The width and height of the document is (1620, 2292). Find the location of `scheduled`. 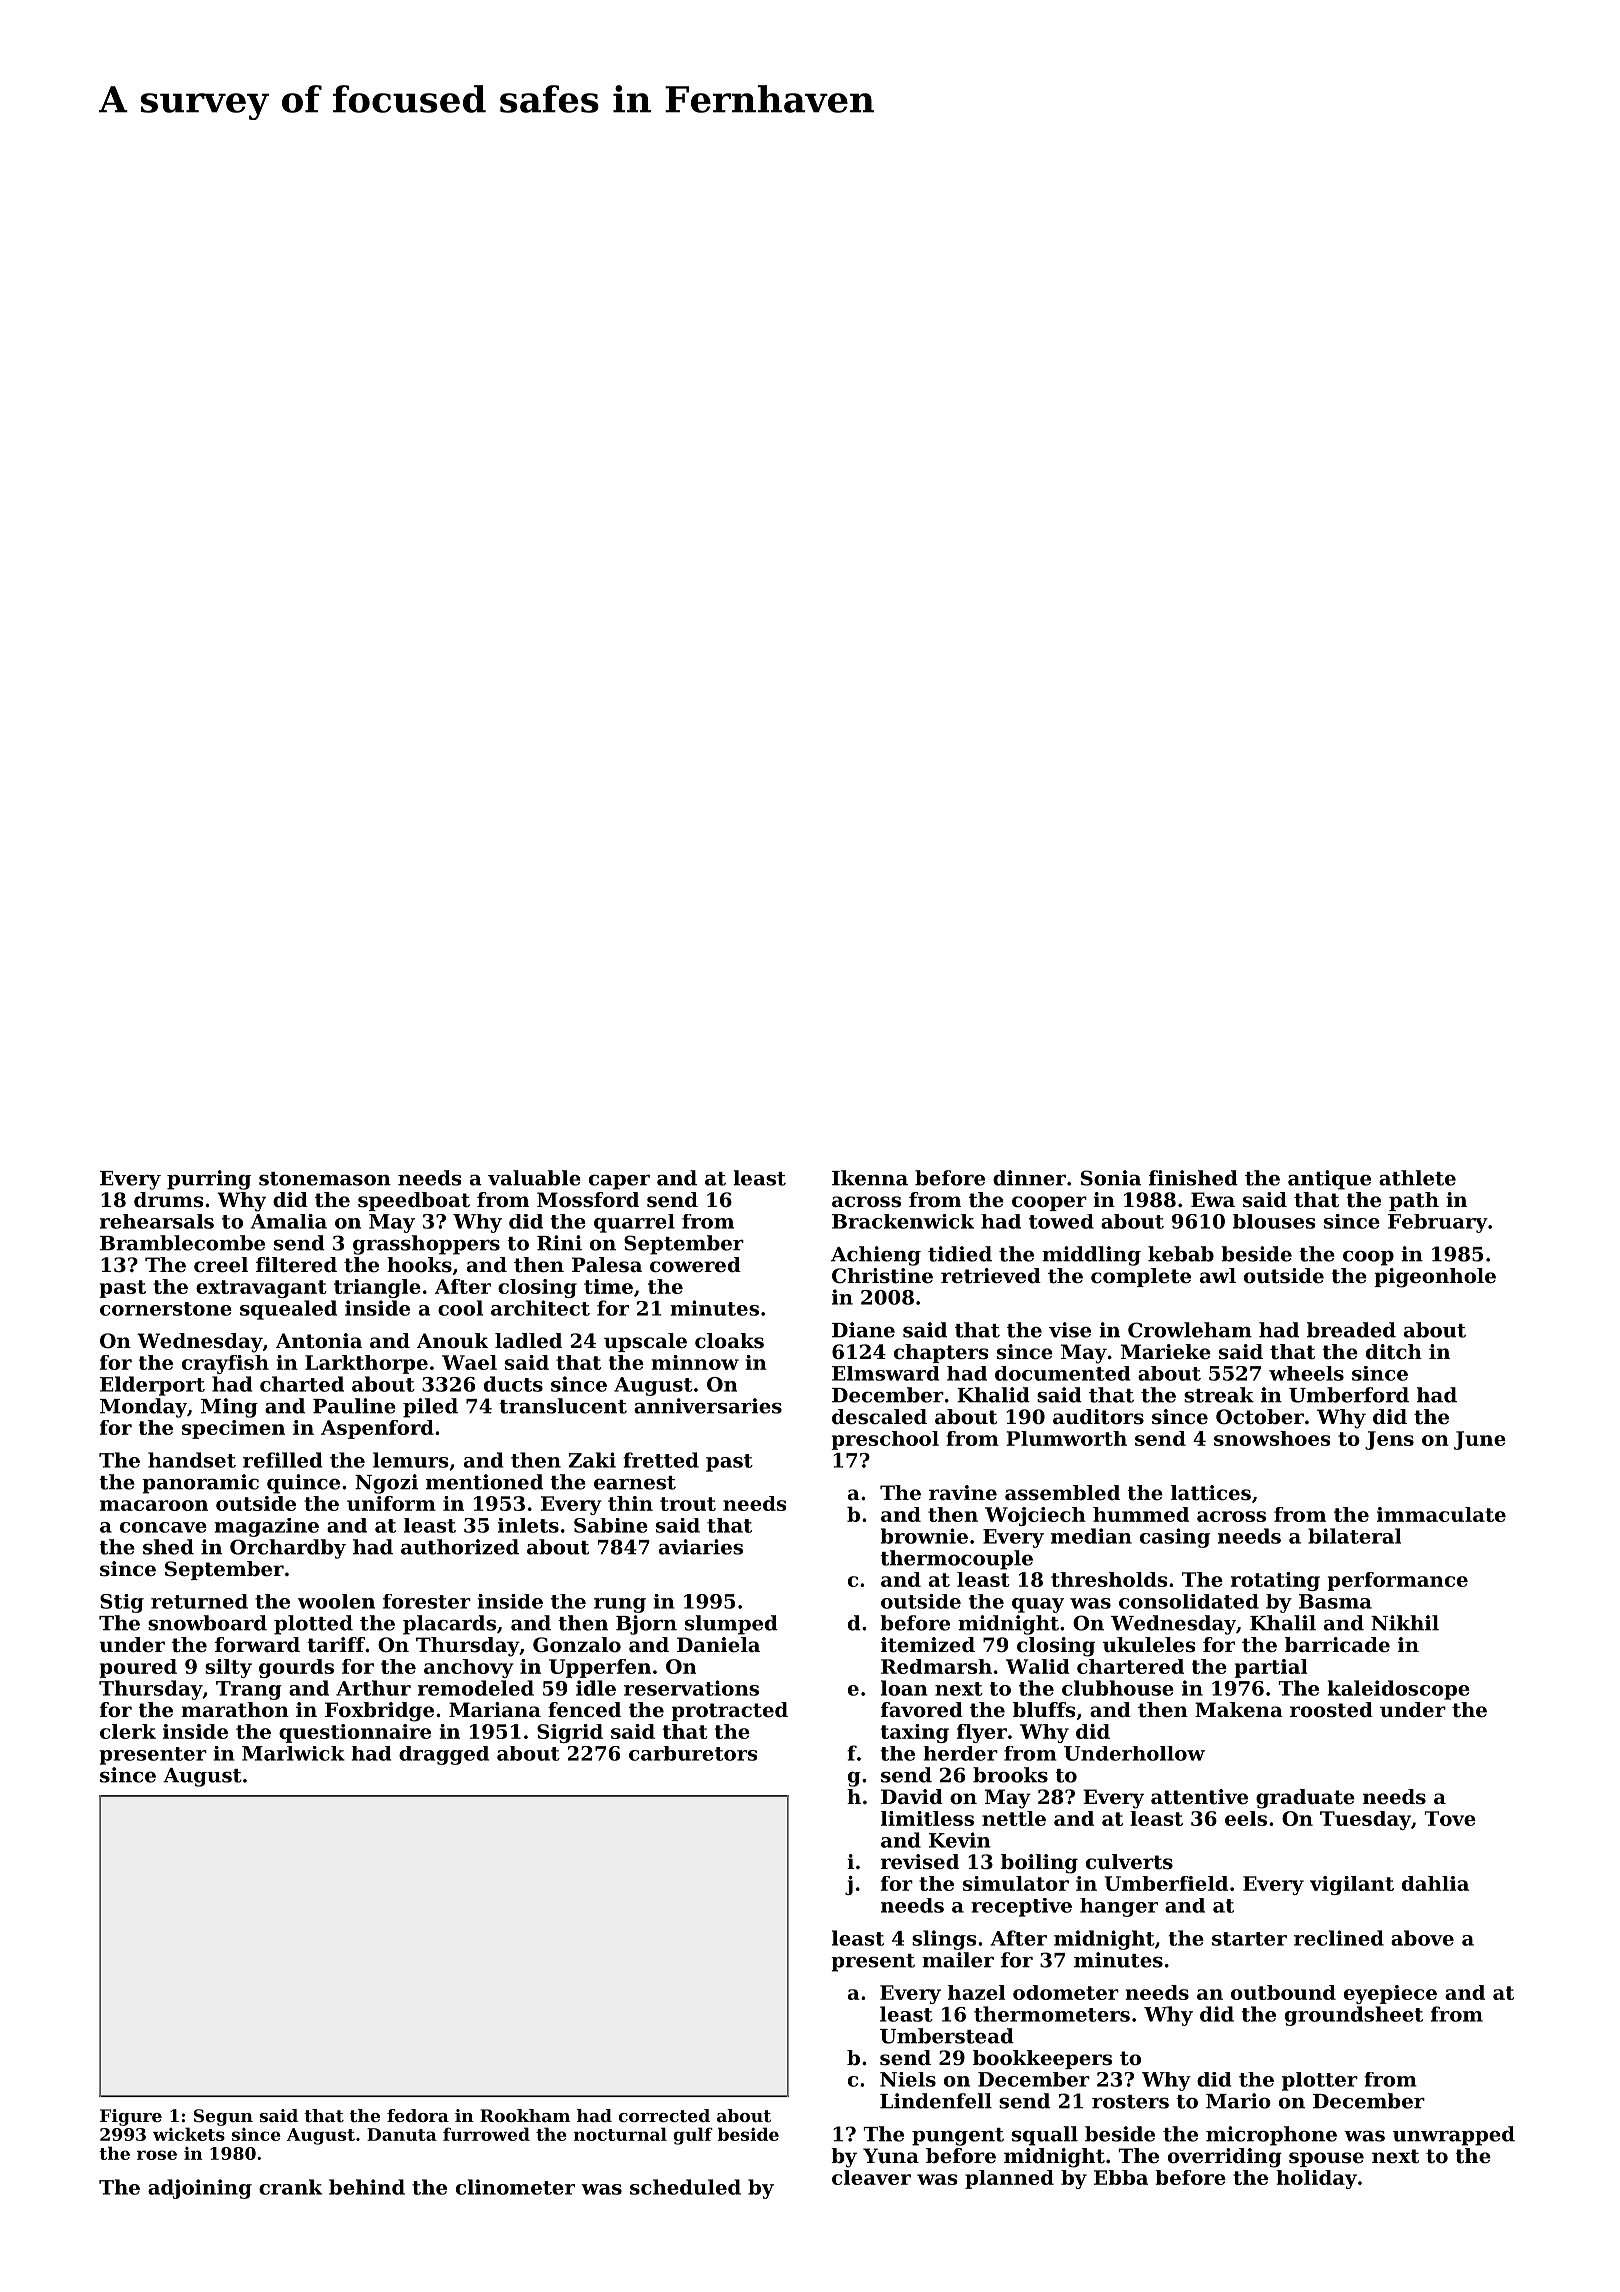

scheduled is located at coordinates (685, 2187).
